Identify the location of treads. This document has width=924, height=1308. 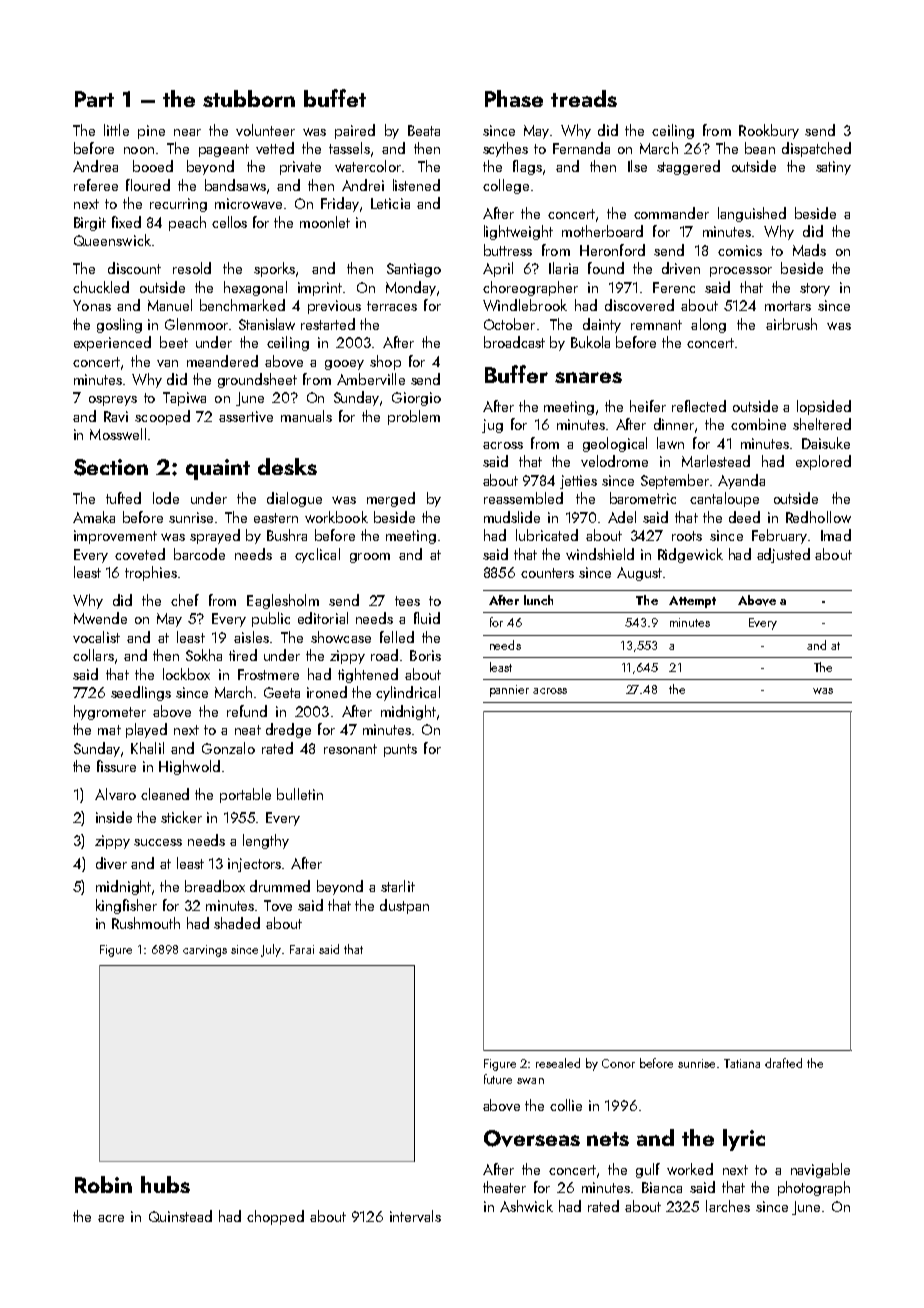
(584, 98).
